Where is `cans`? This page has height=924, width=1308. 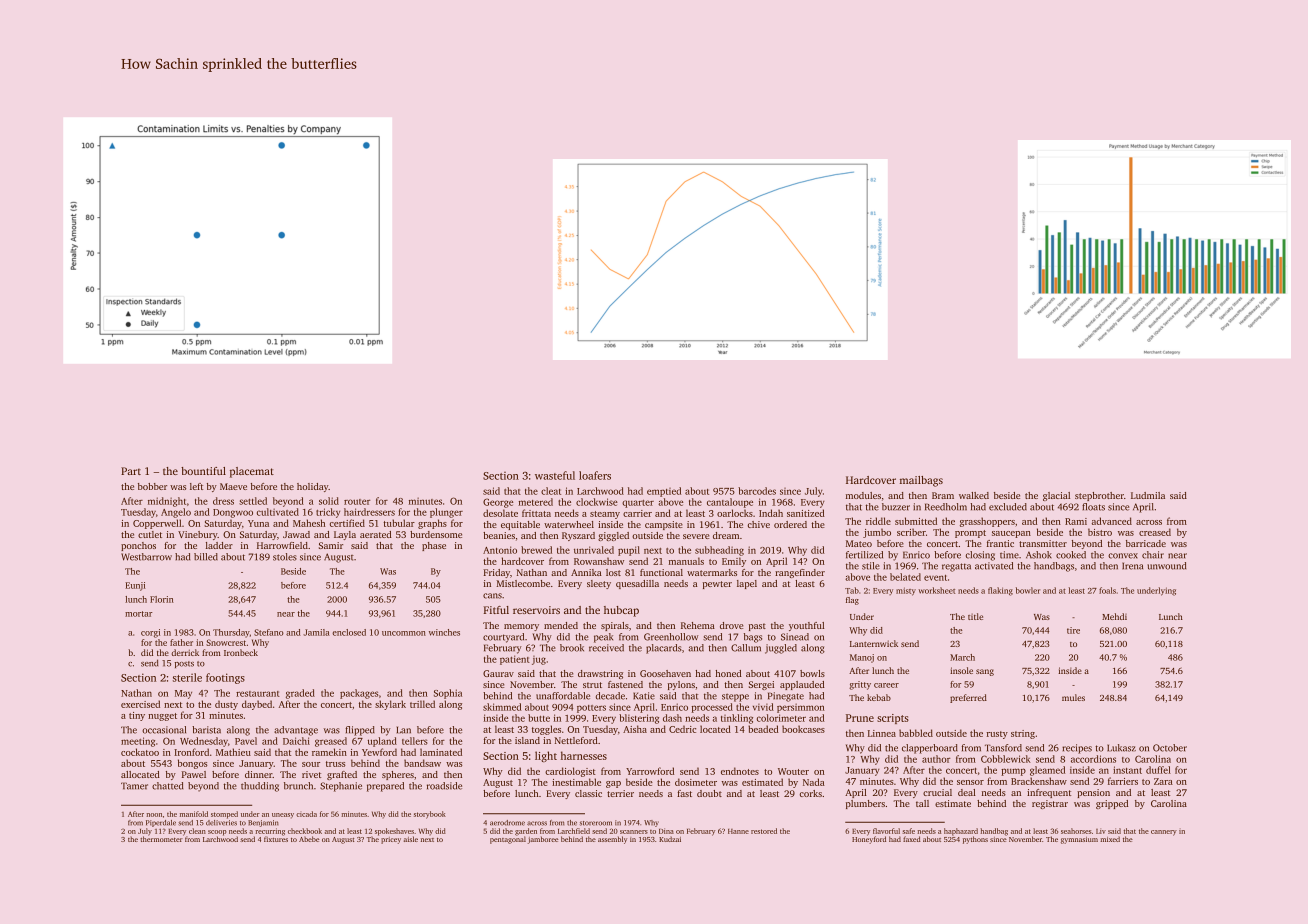
cans is located at coordinates (492, 596).
